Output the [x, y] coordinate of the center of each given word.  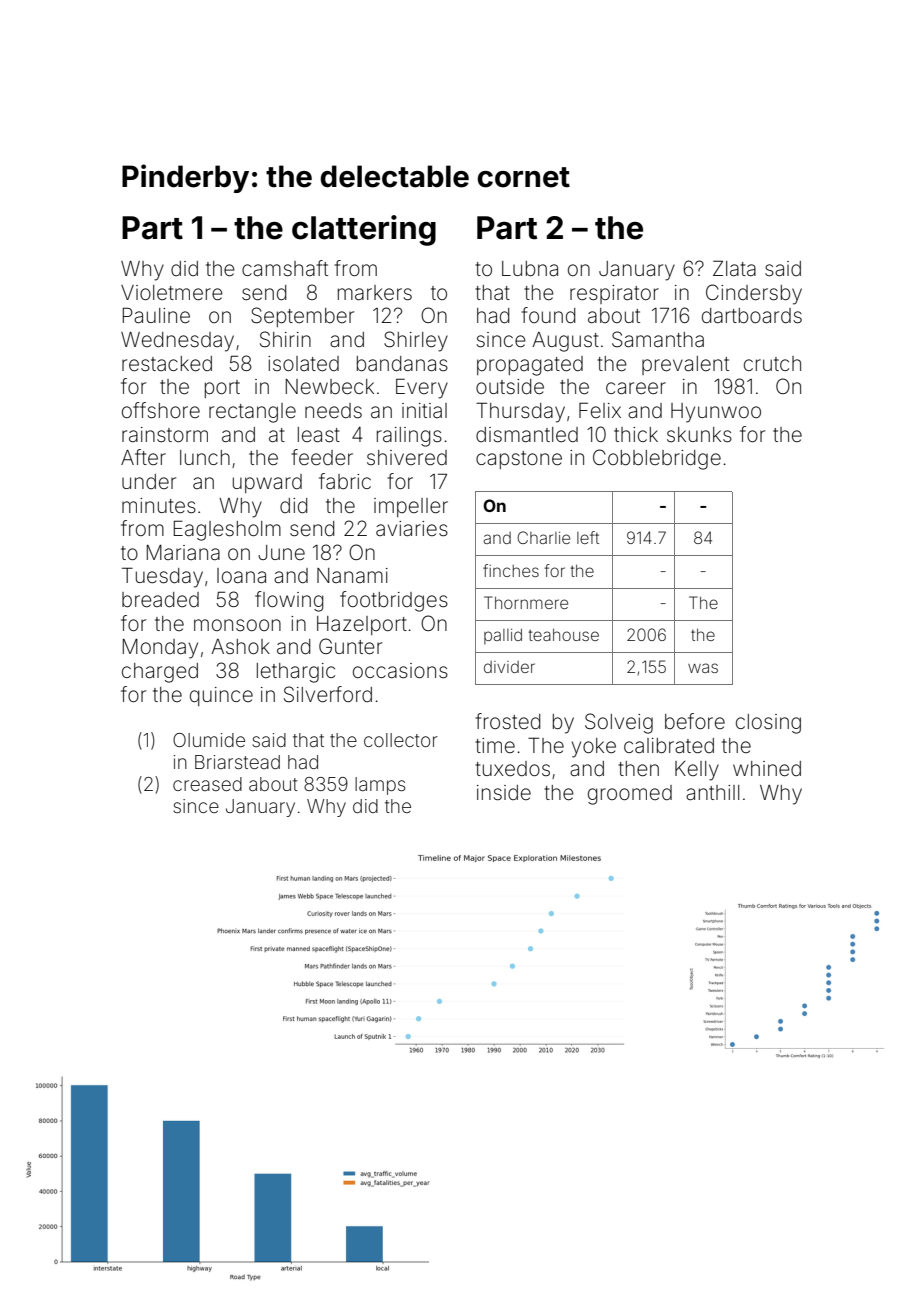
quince [221, 696]
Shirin [285, 339]
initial [424, 410]
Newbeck [330, 386]
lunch [205, 457]
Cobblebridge [657, 459]
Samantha [658, 339]
